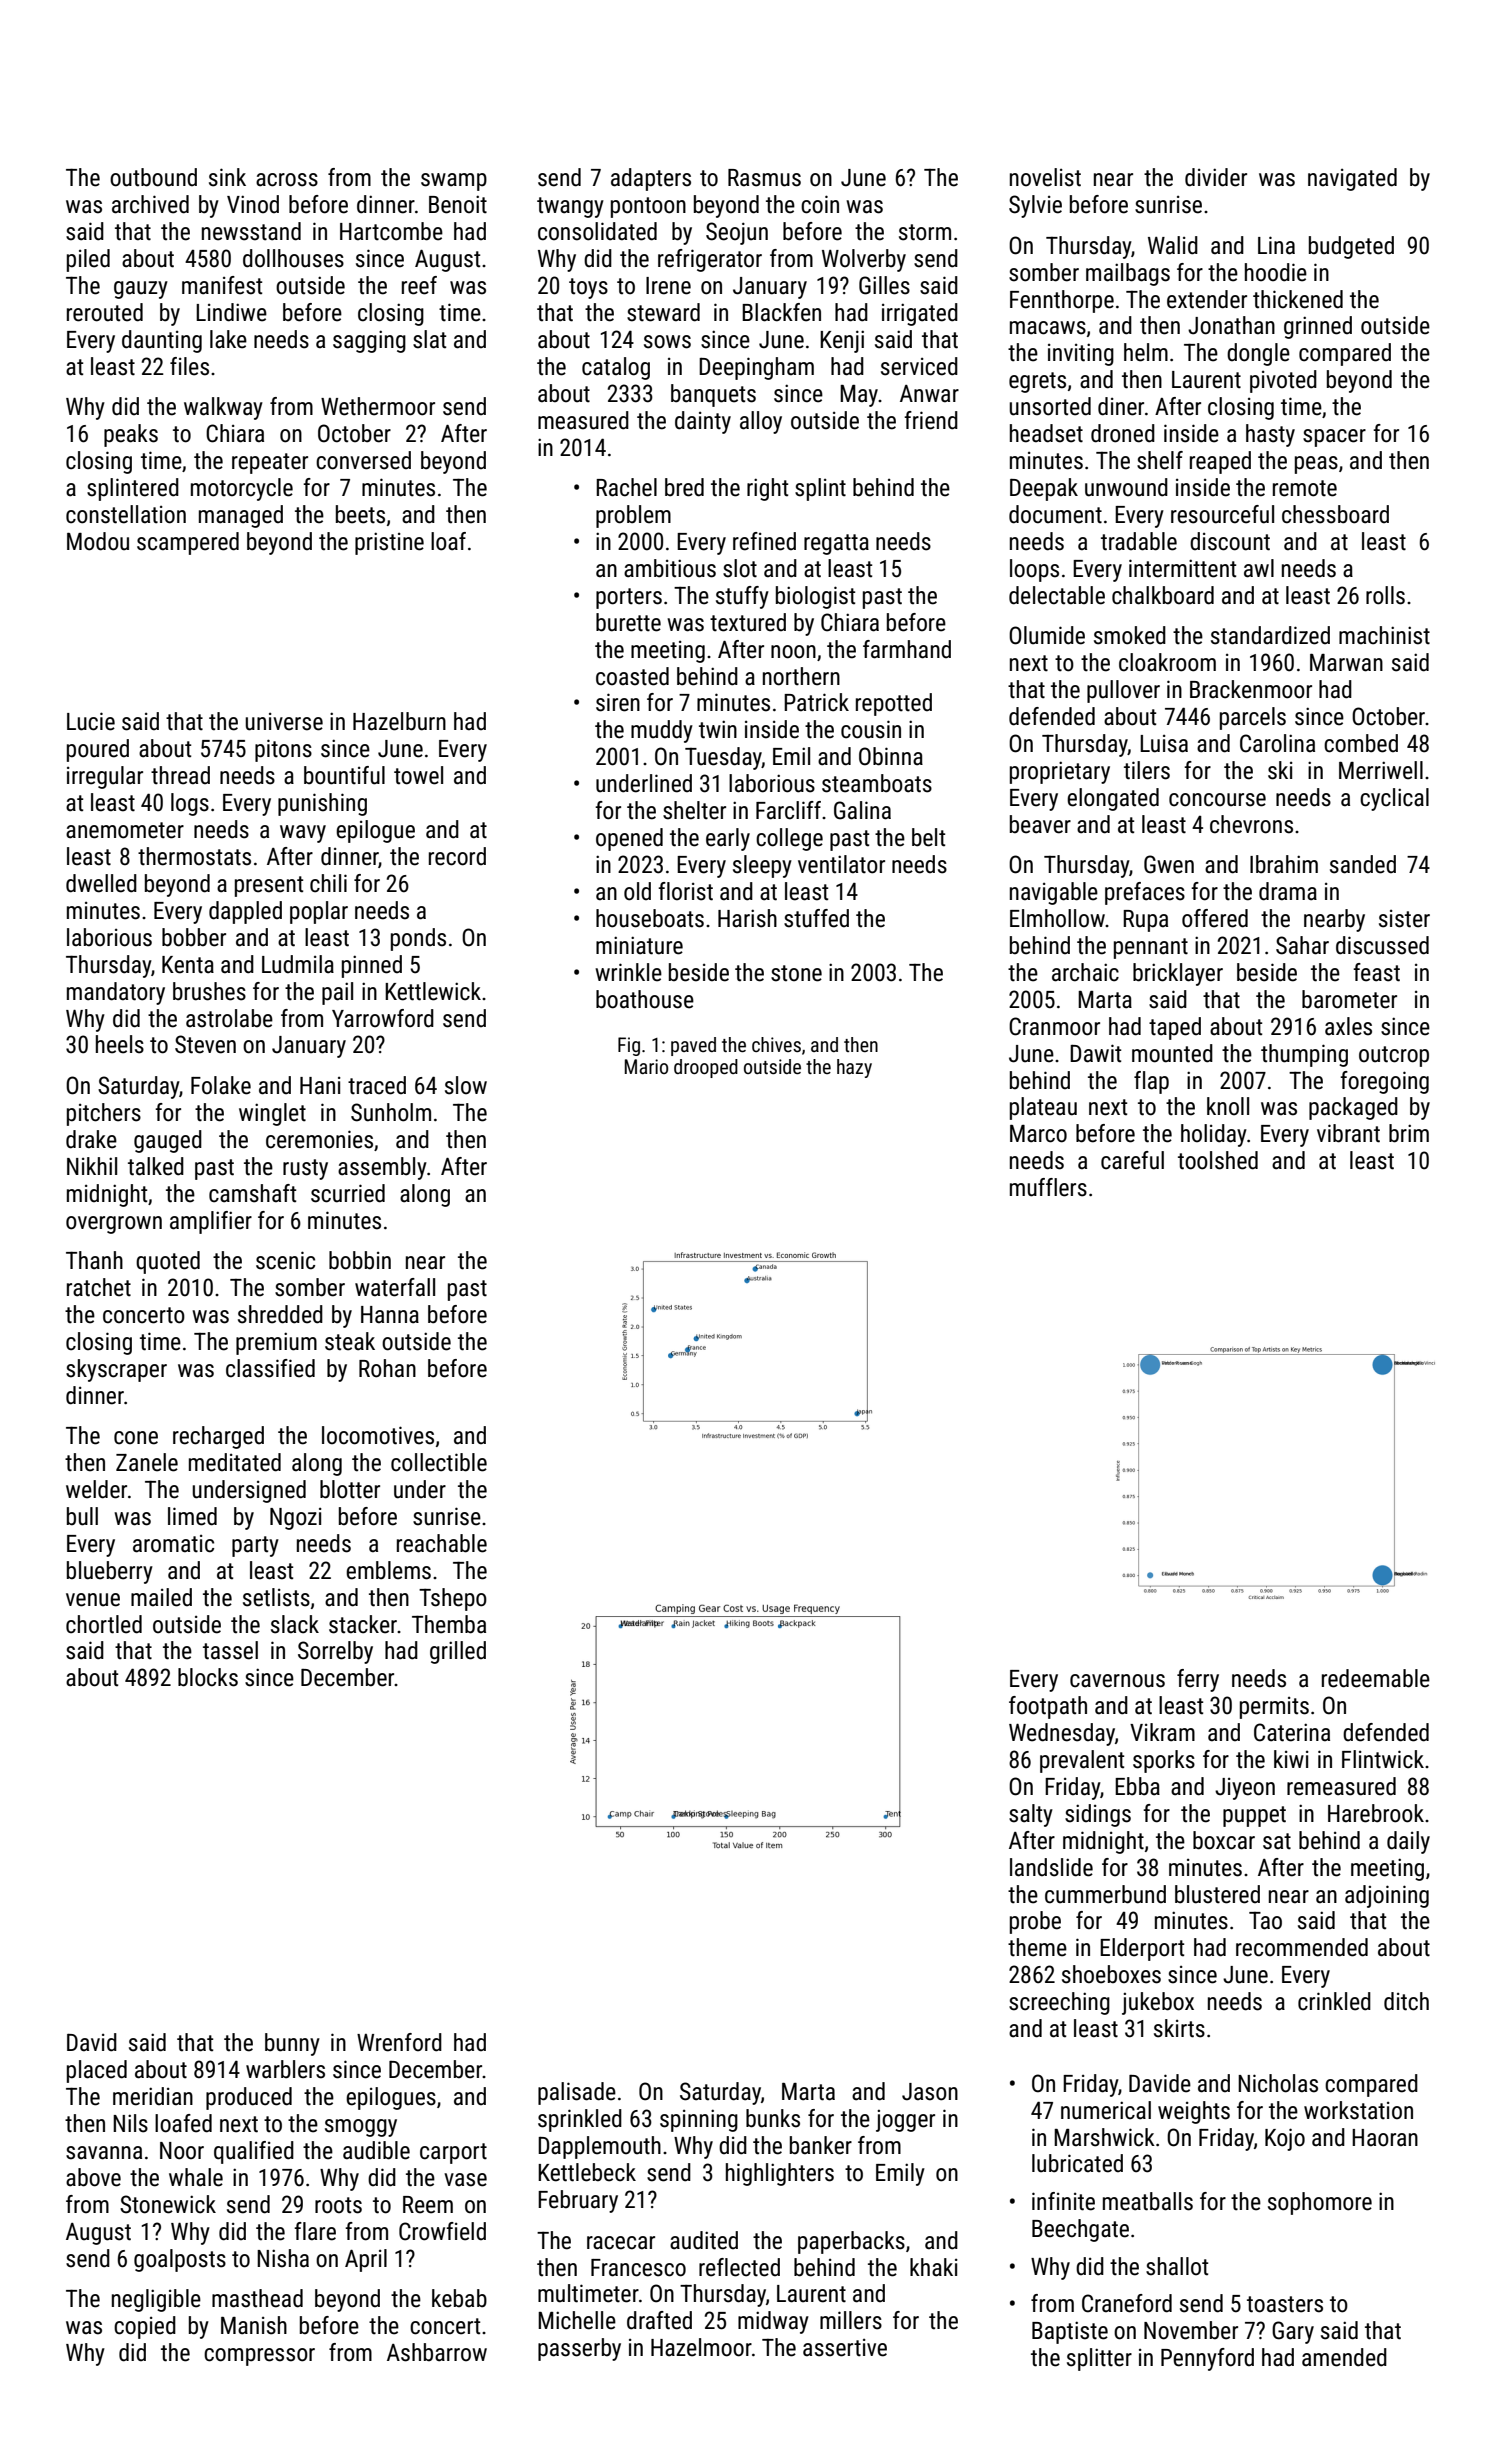 The image size is (1496, 2464). I want to click on vibrant, so click(1348, 1133).
